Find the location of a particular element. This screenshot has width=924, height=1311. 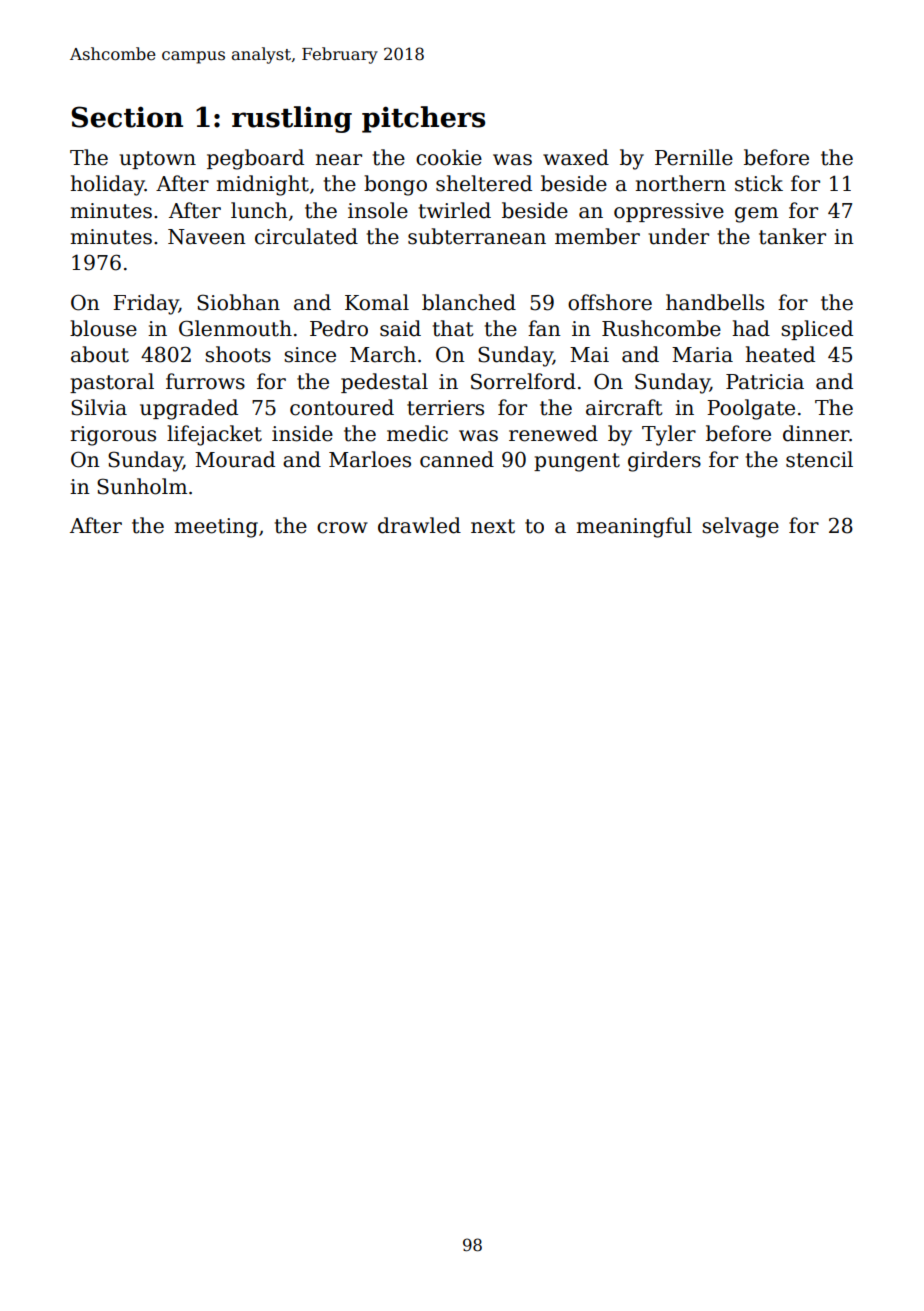

Pedro is located at coordinates (339, 328).
